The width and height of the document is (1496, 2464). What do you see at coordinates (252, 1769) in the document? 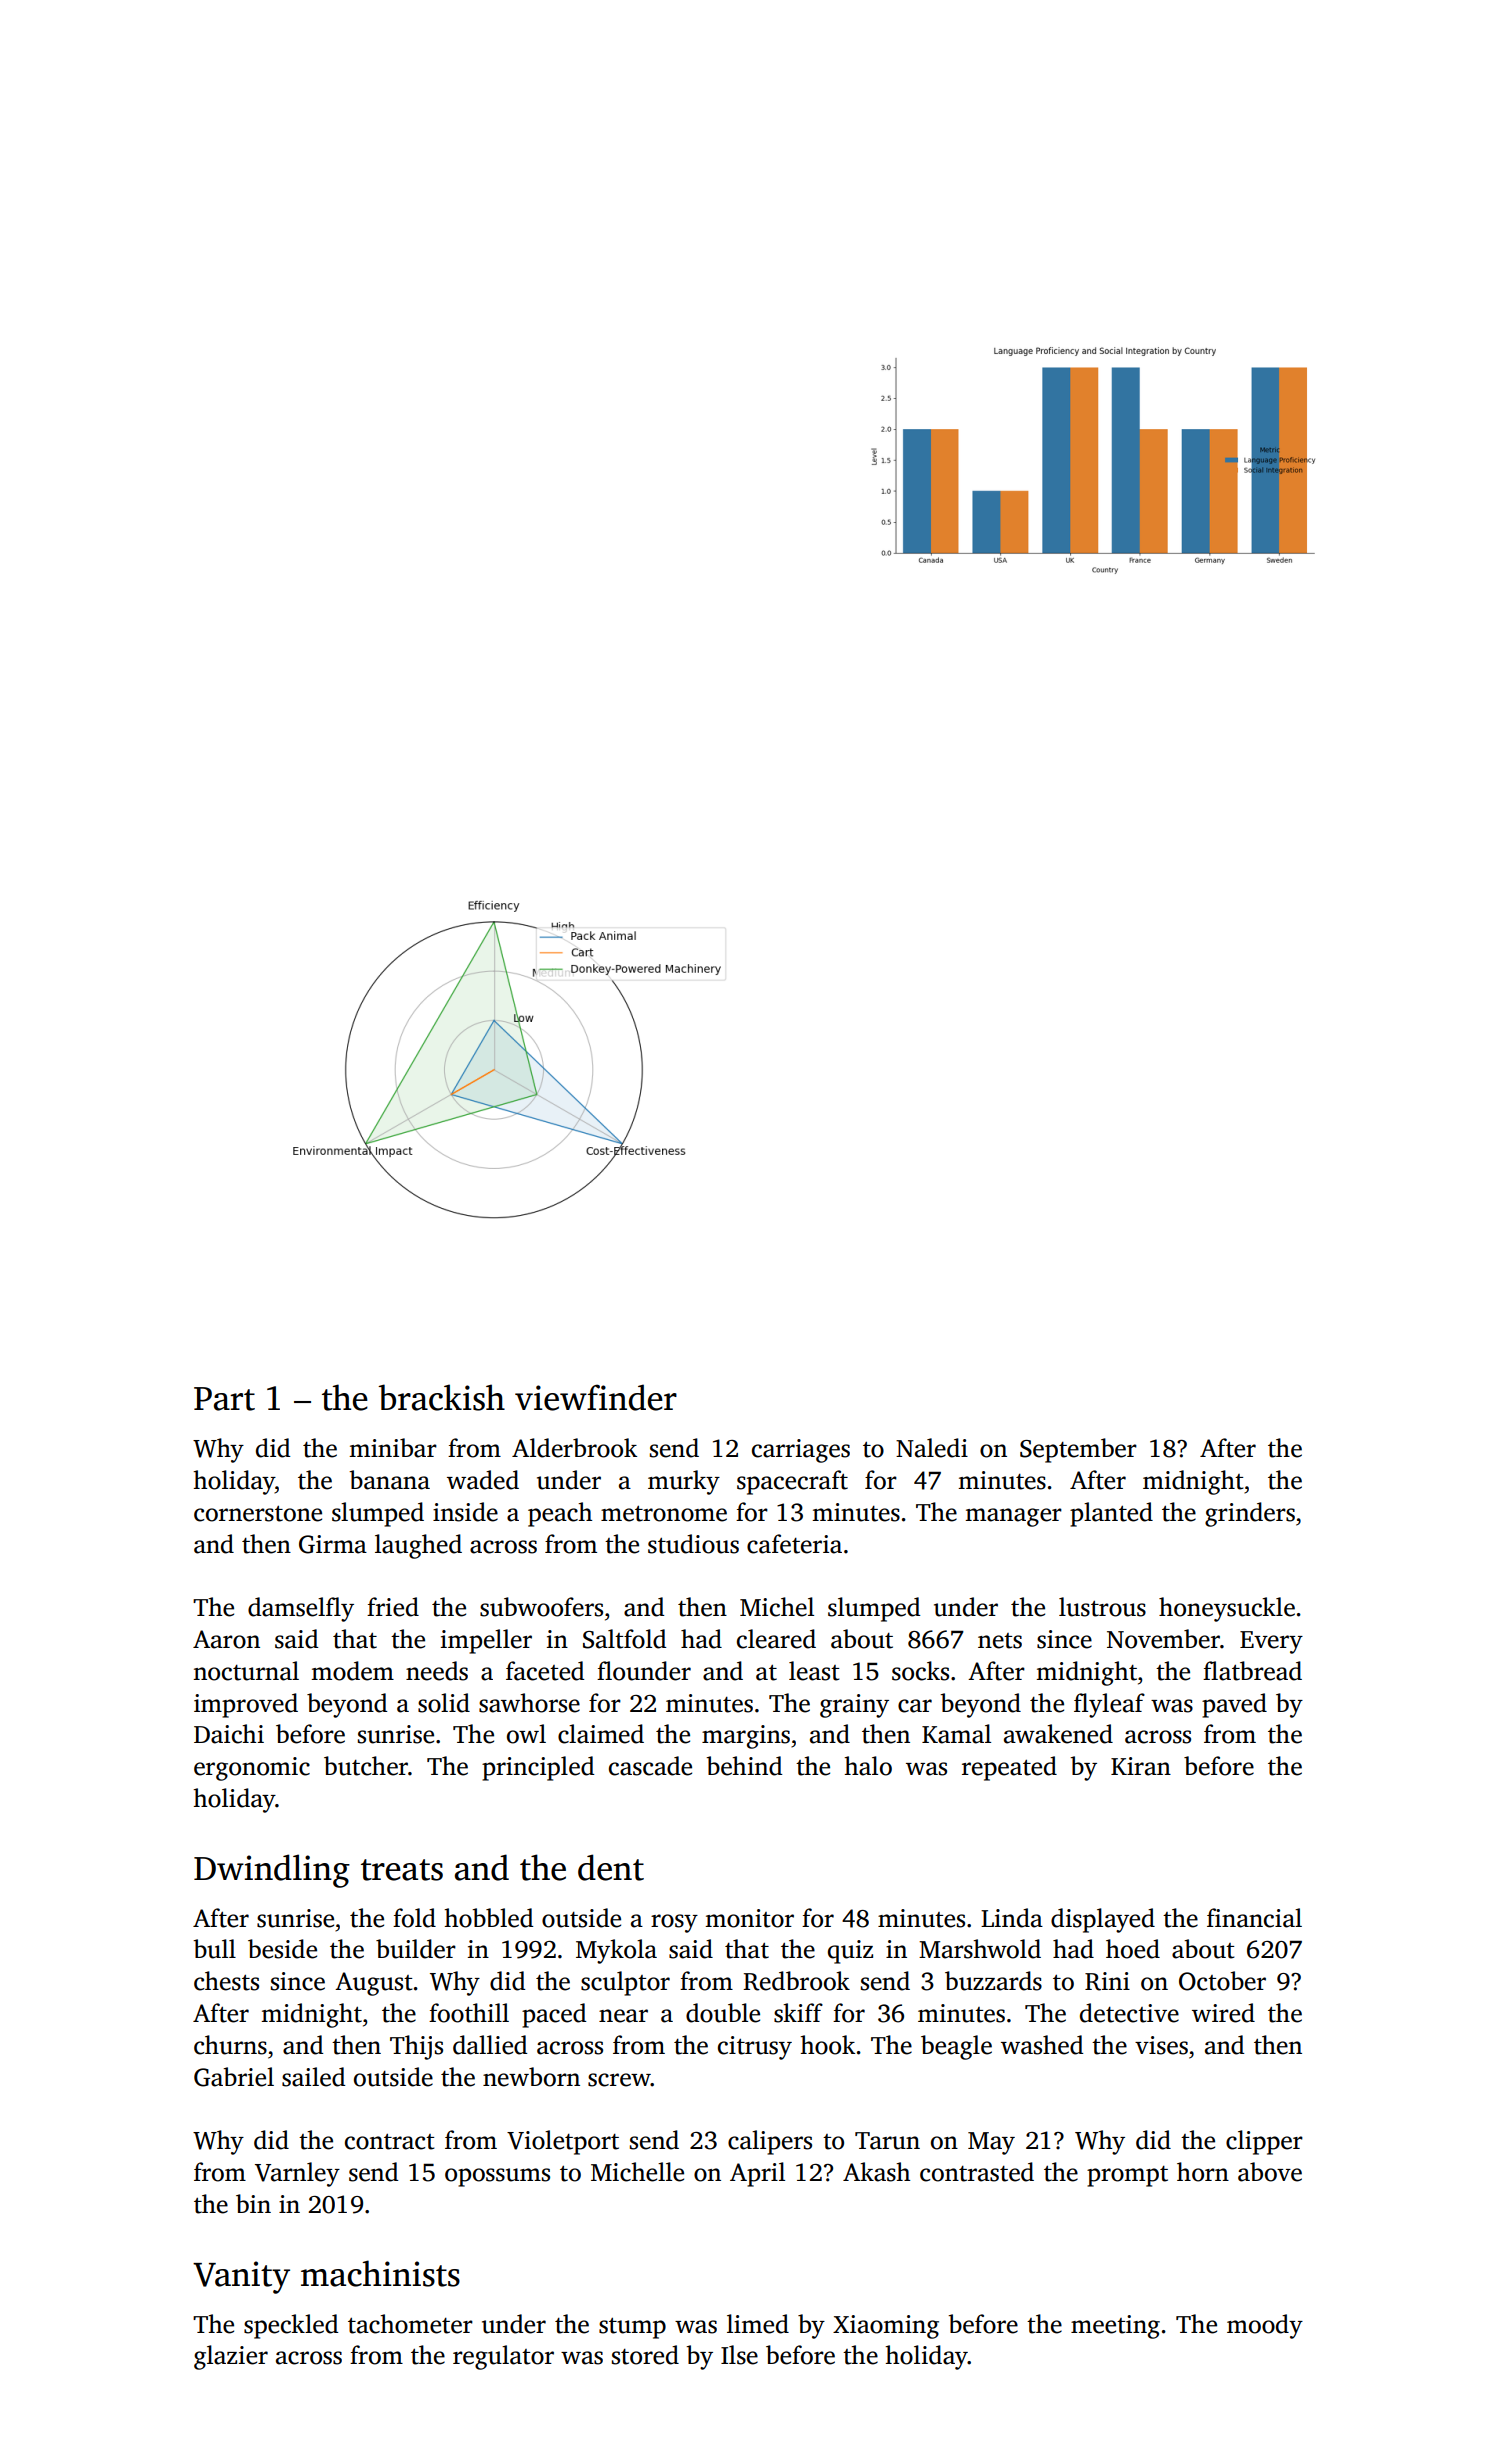
I see `ergonomic` at bounding box center [252, 1769].
